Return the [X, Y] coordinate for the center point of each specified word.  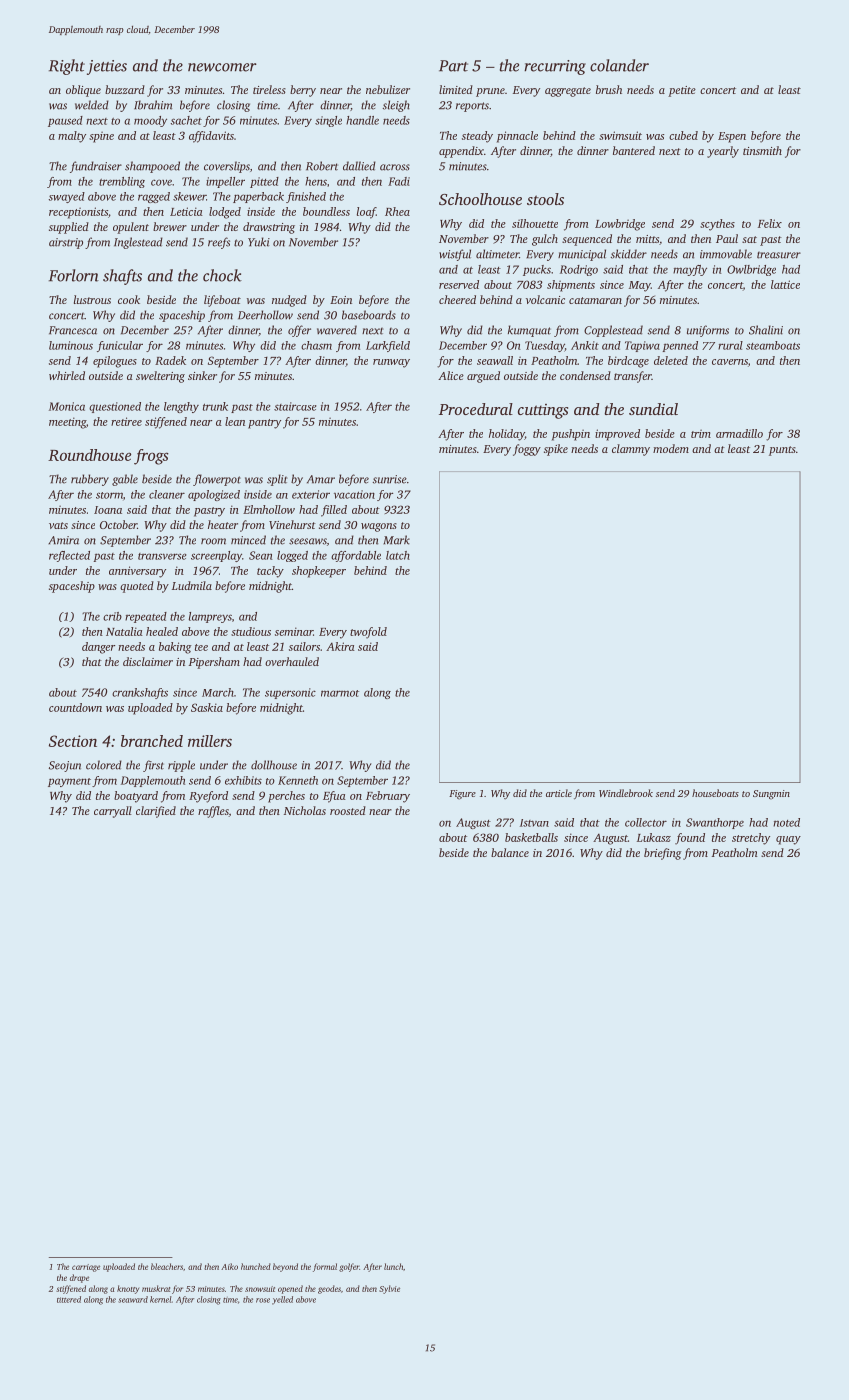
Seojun [65, 766]
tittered [69, 1299]
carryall [113, 812]
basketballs [531, 837]
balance [510, 852]
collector [646, 822]
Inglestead [138, 243]
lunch [393, 1266]
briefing [662, 854]
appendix [461, 152]
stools [545, 199]
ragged [154, 197]
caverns [730, 362]
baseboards [369, 315]
